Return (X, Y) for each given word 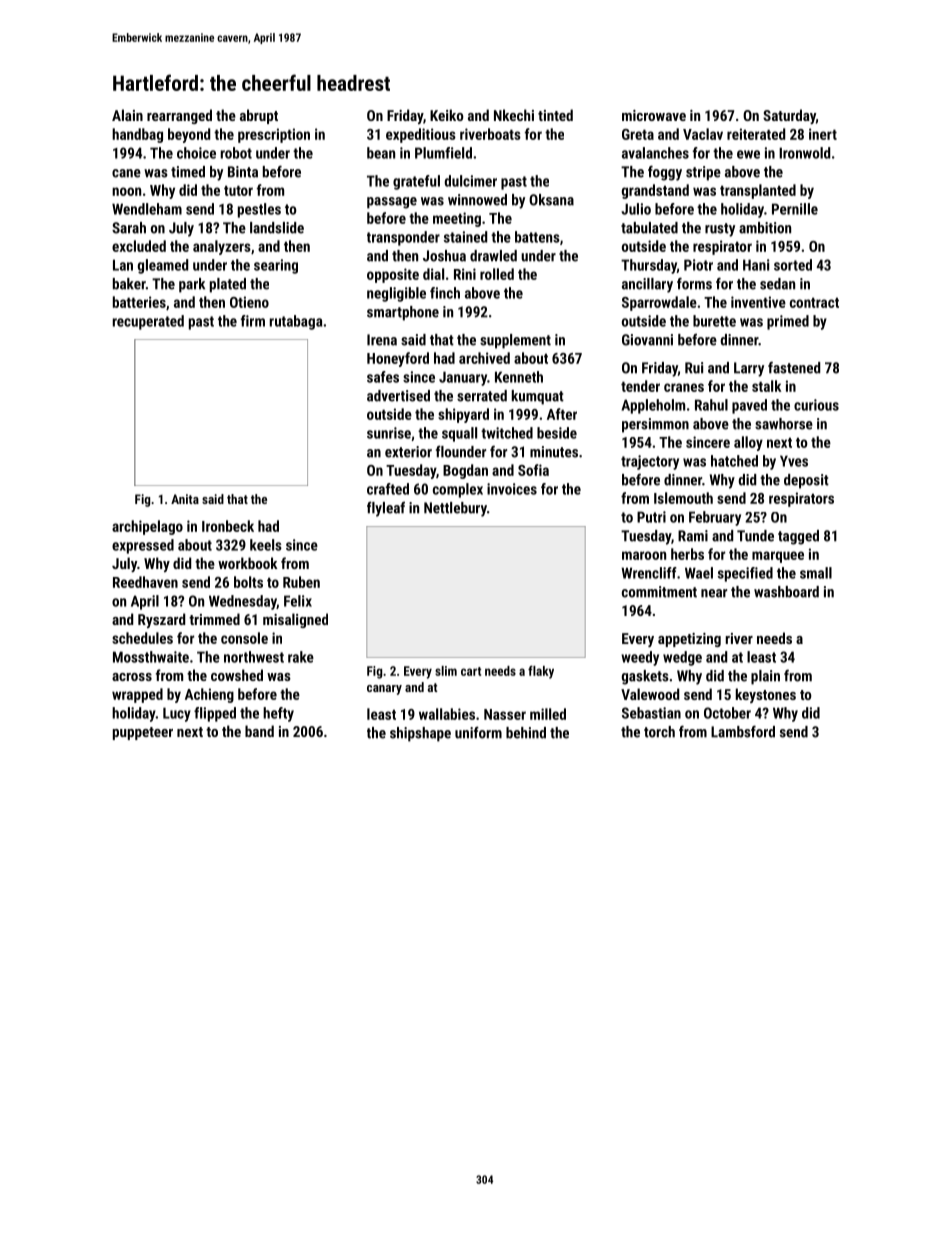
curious (816, 405)
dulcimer (470, 181)
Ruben (301, 582)
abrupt (259, 116)
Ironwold (804, 153)
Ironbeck (228, 526)
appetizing (689, 640)
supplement (515, 341)
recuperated (148, 322)
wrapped (137, 695)
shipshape (420, 734)
